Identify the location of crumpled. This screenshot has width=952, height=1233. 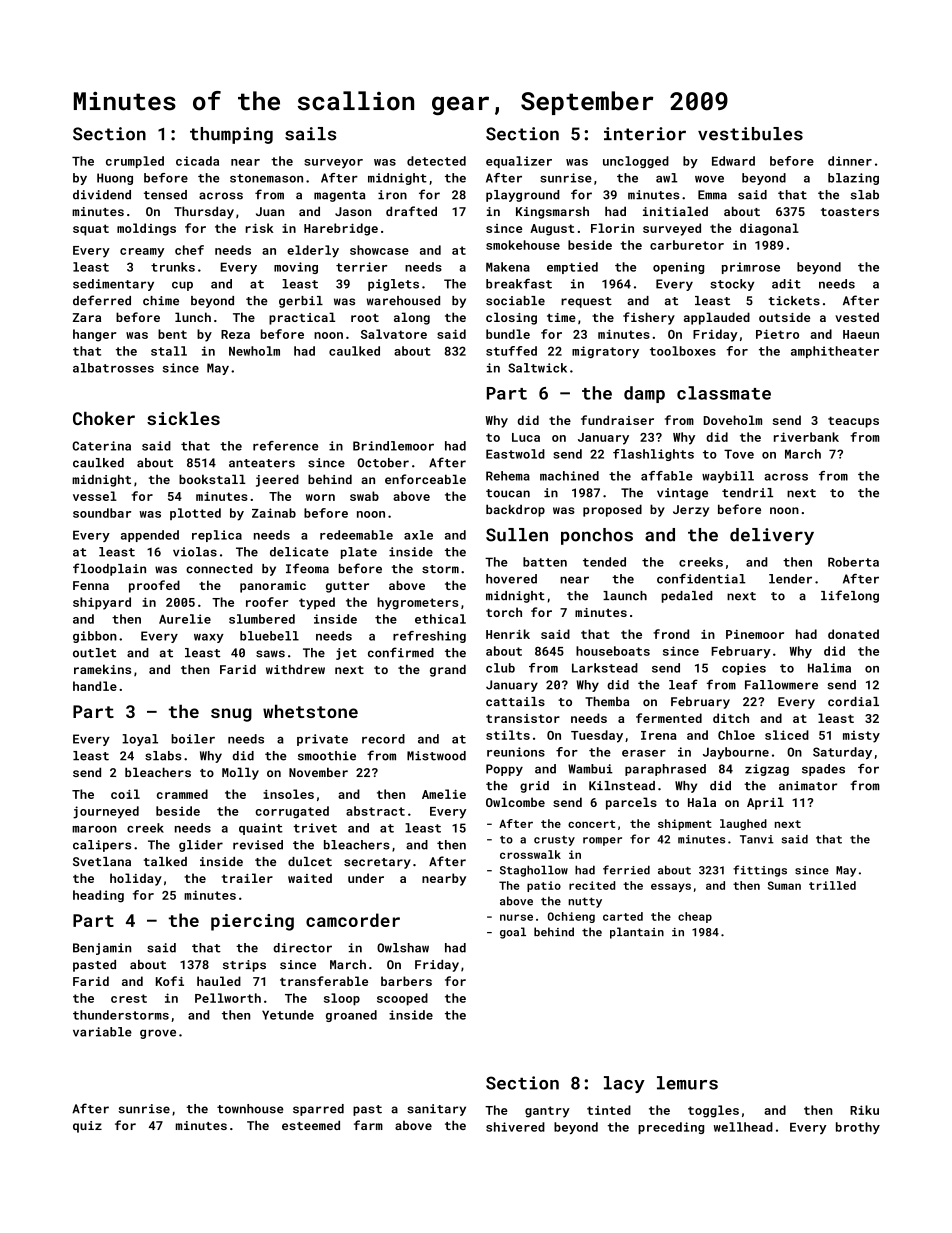
(135, 162).
